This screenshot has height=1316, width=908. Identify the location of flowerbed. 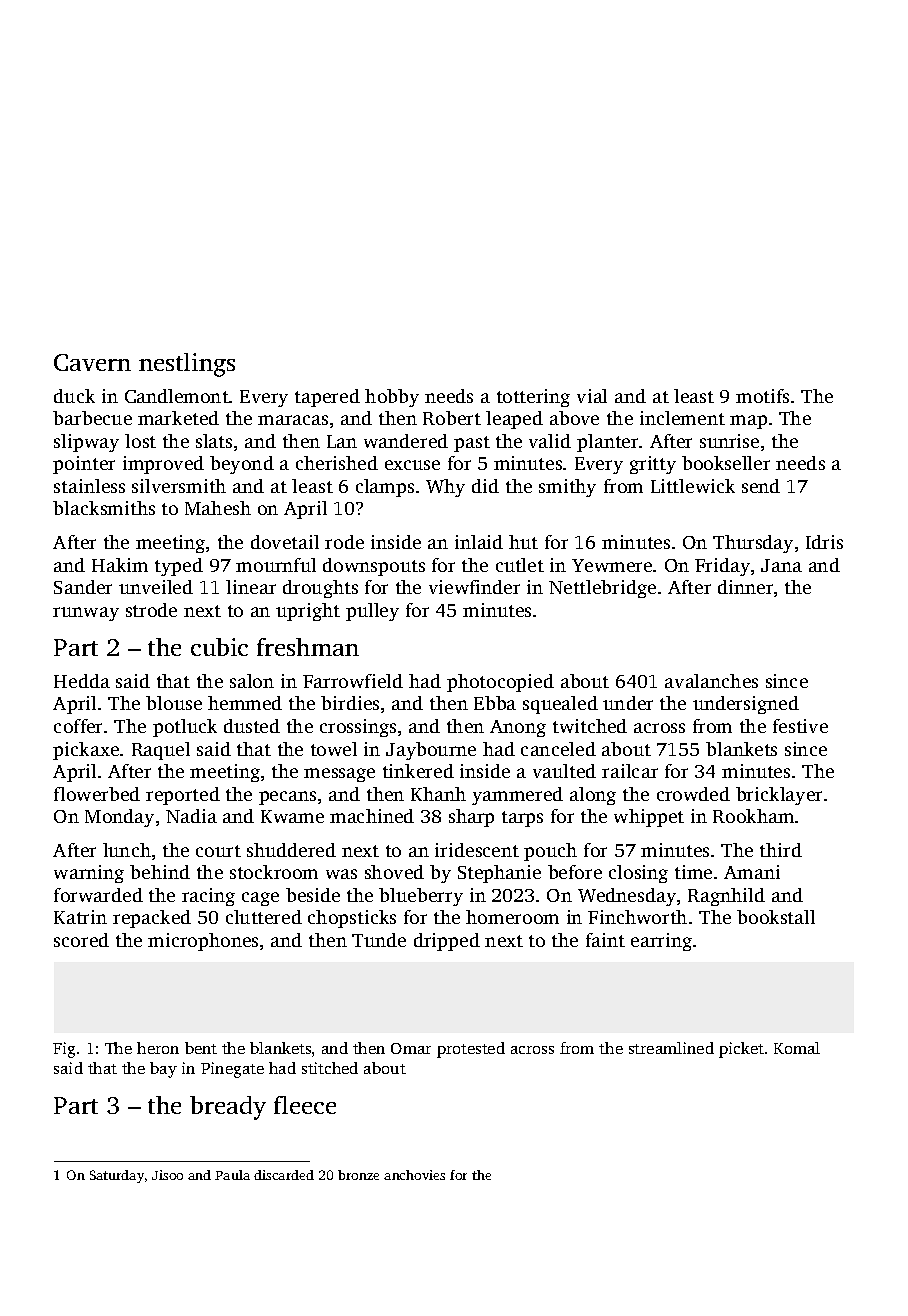
(97, 794).
